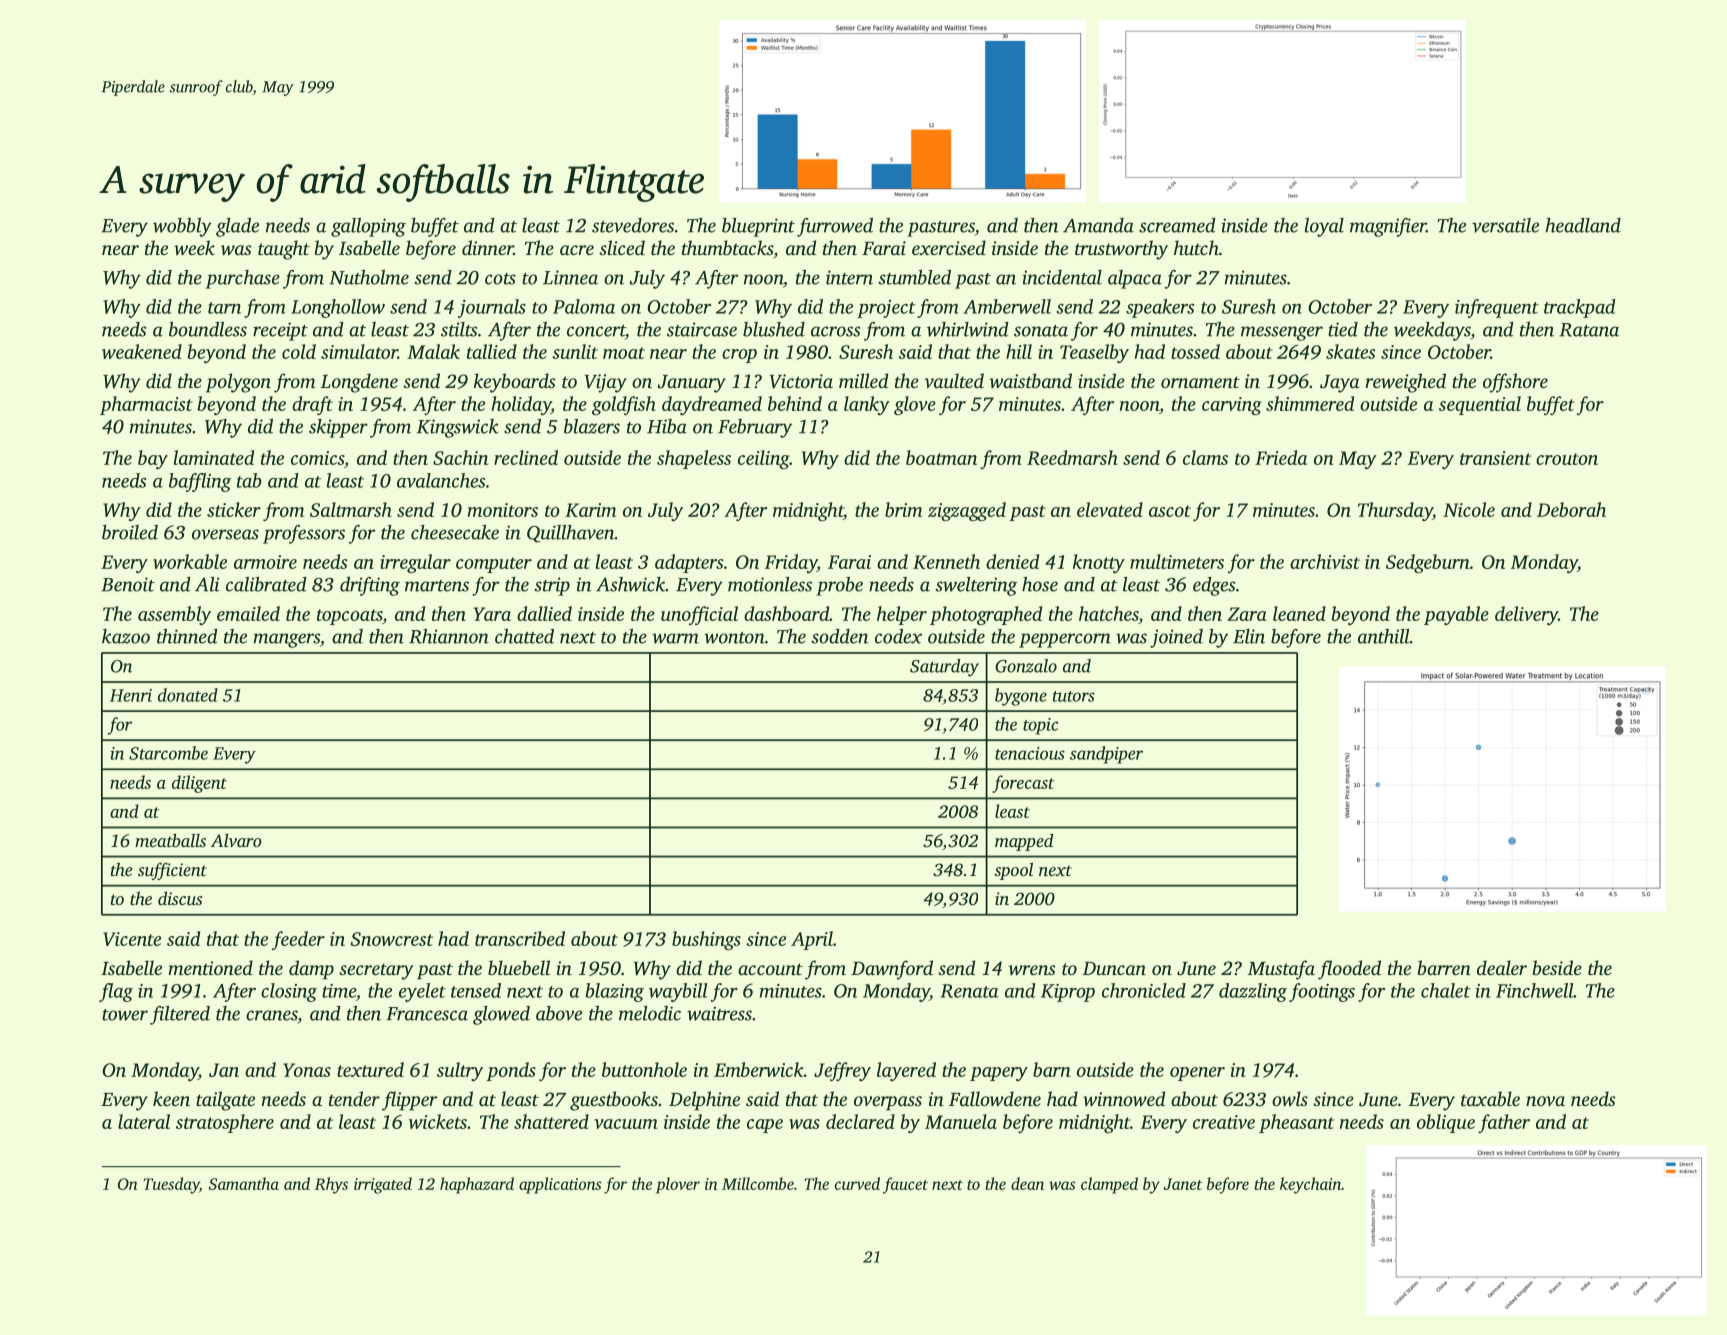  Describe the element at coordinates (1072, 457) in the screenshot. I see `Reedmarsh` at that location.
